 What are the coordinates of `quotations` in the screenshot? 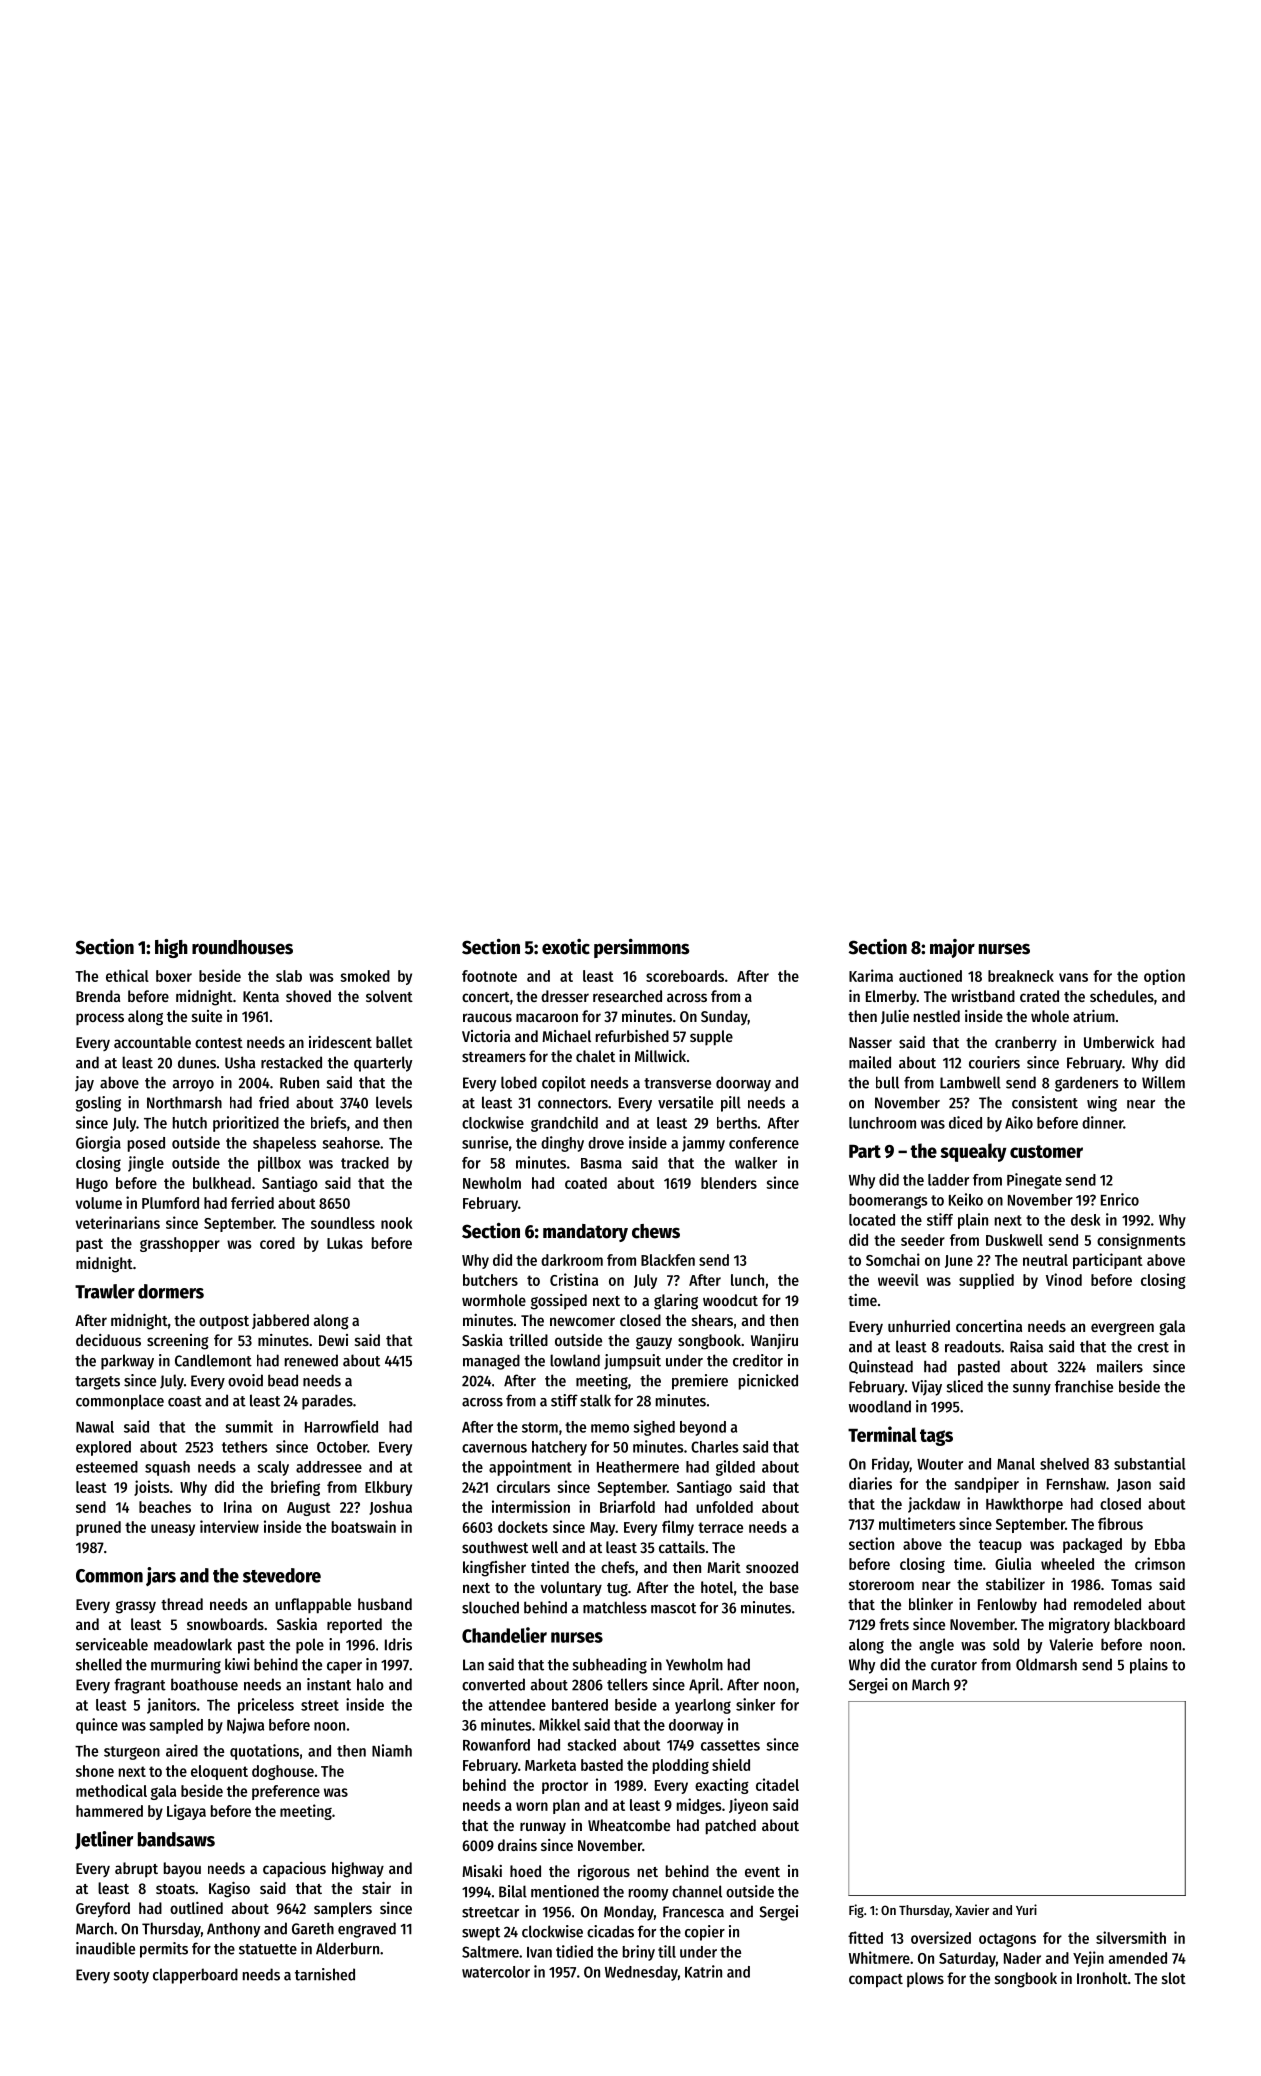 It's located at (264, 1752).
